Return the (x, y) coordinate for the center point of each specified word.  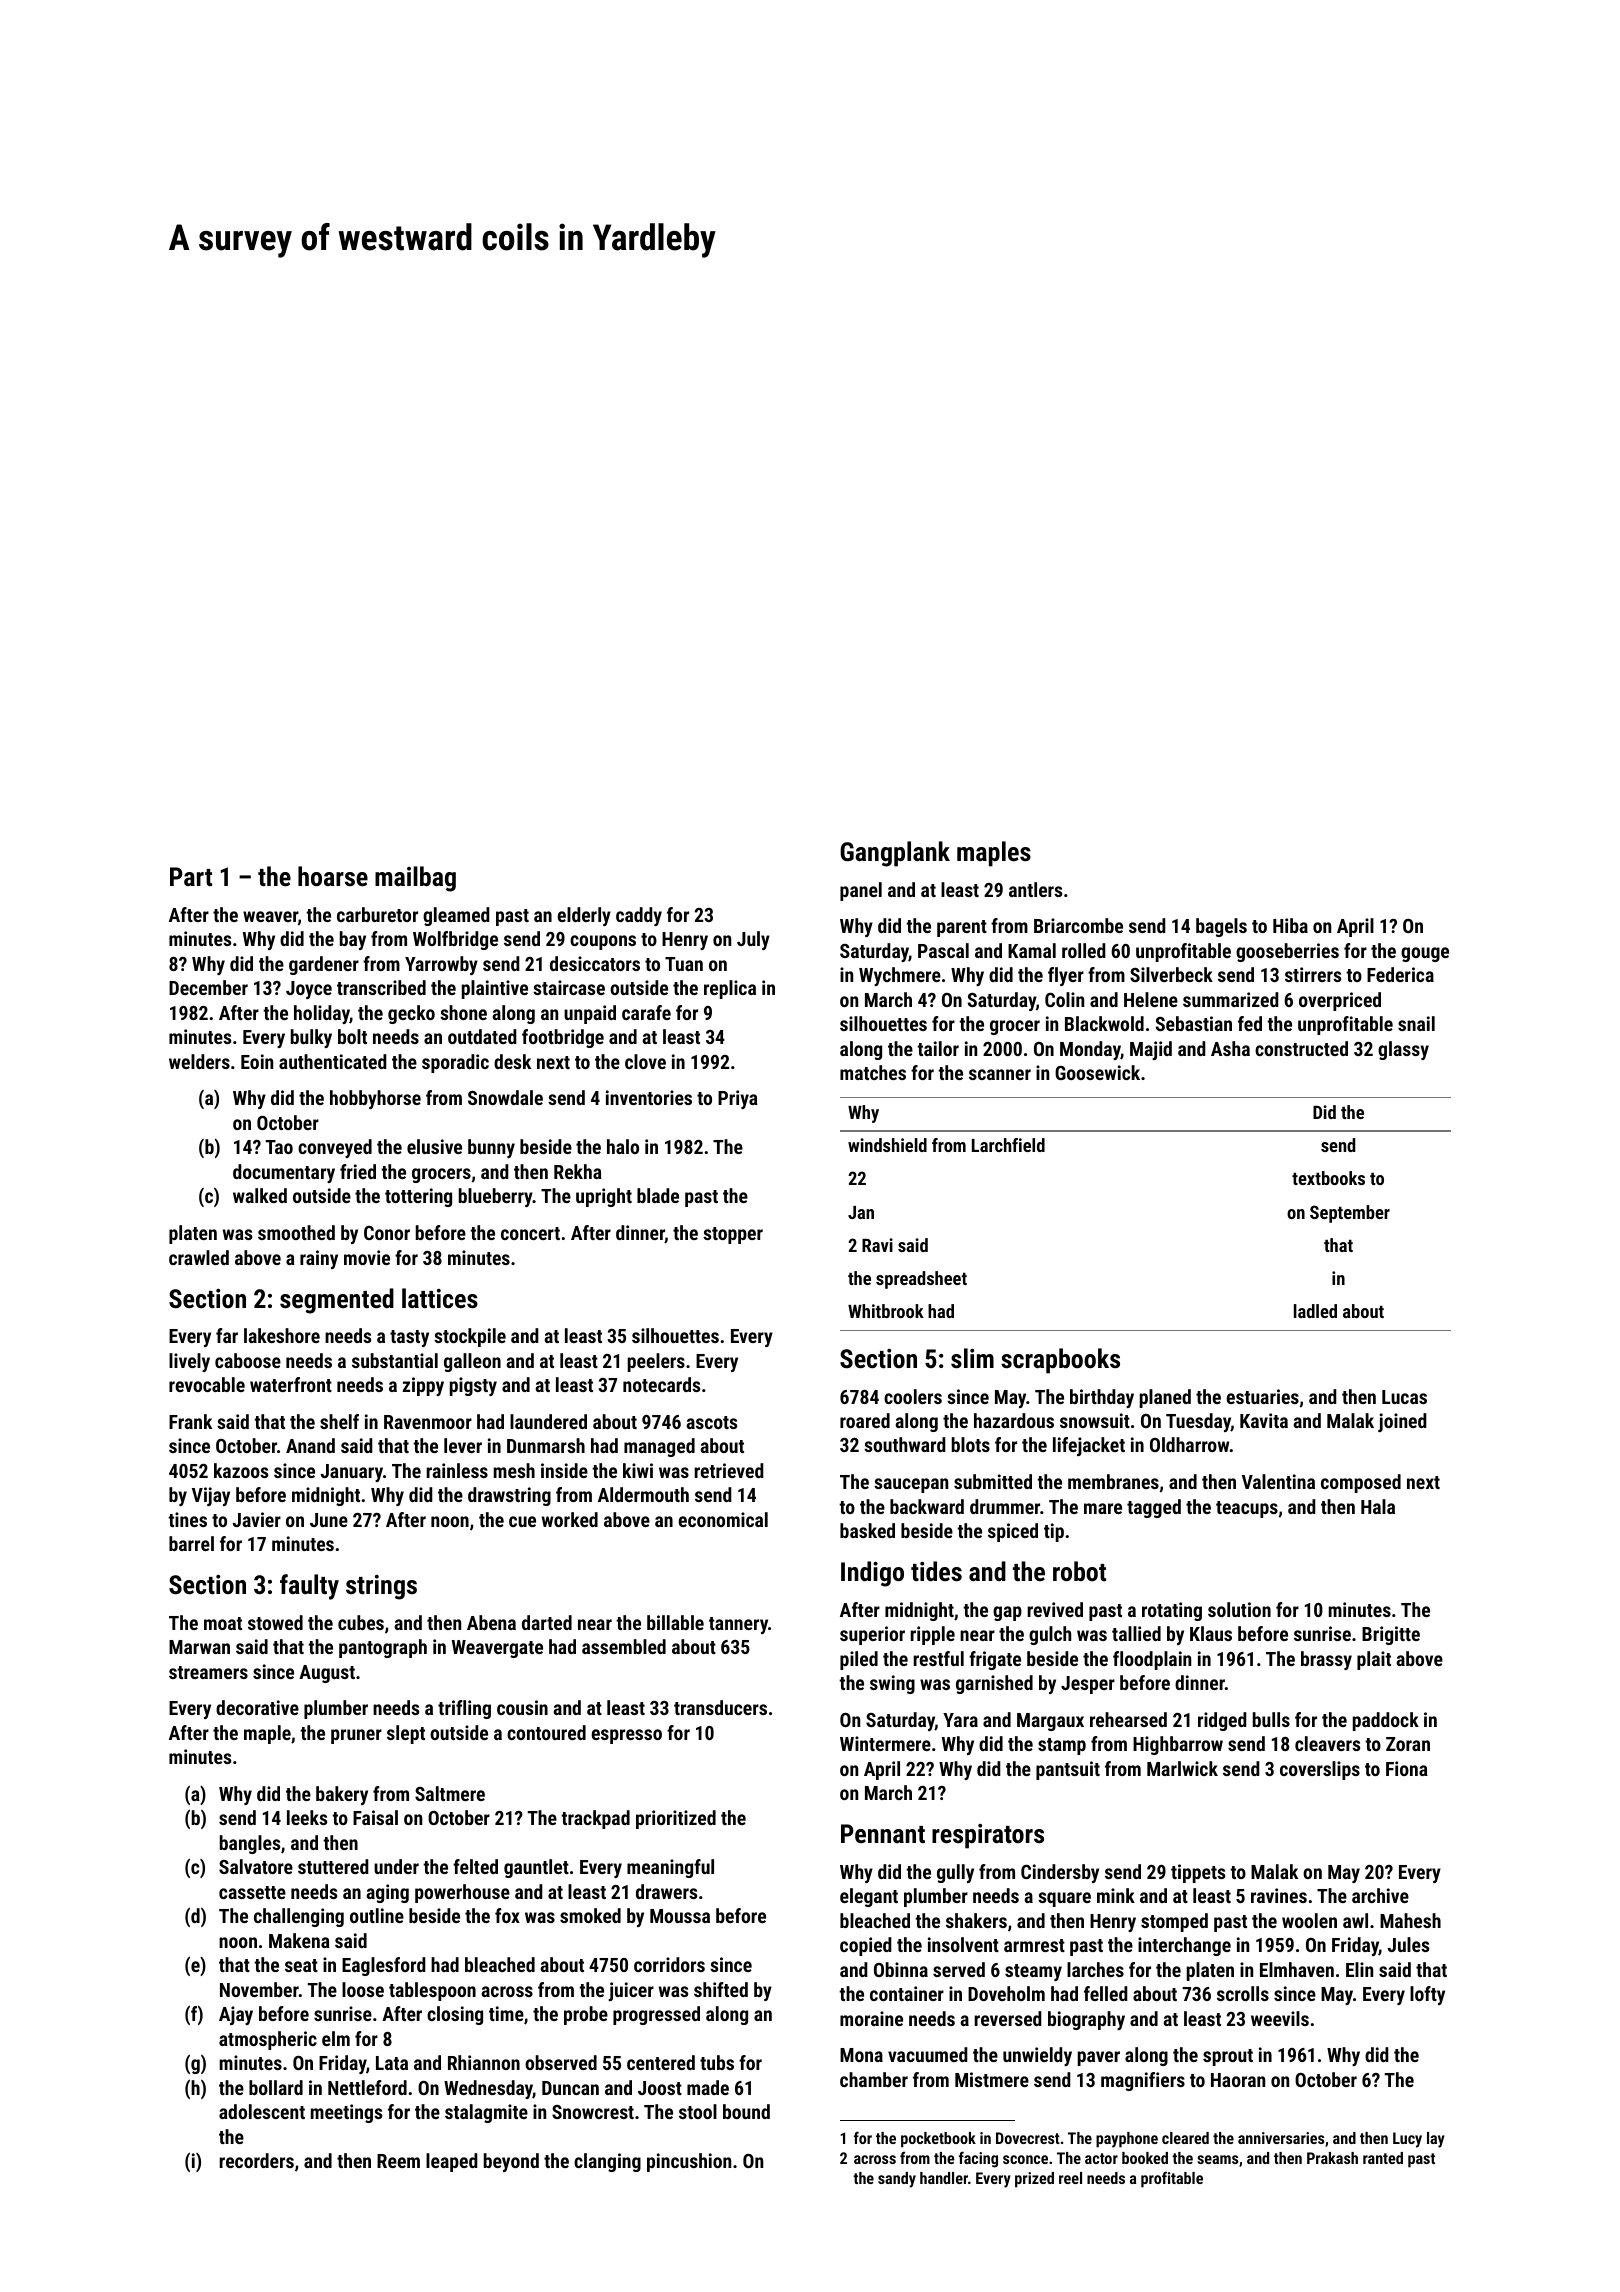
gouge (1425, 954)
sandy (897, 2180)
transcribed (381, 987)
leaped (452, 2162)
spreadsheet (921, 1280)
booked (1145, 2158)
